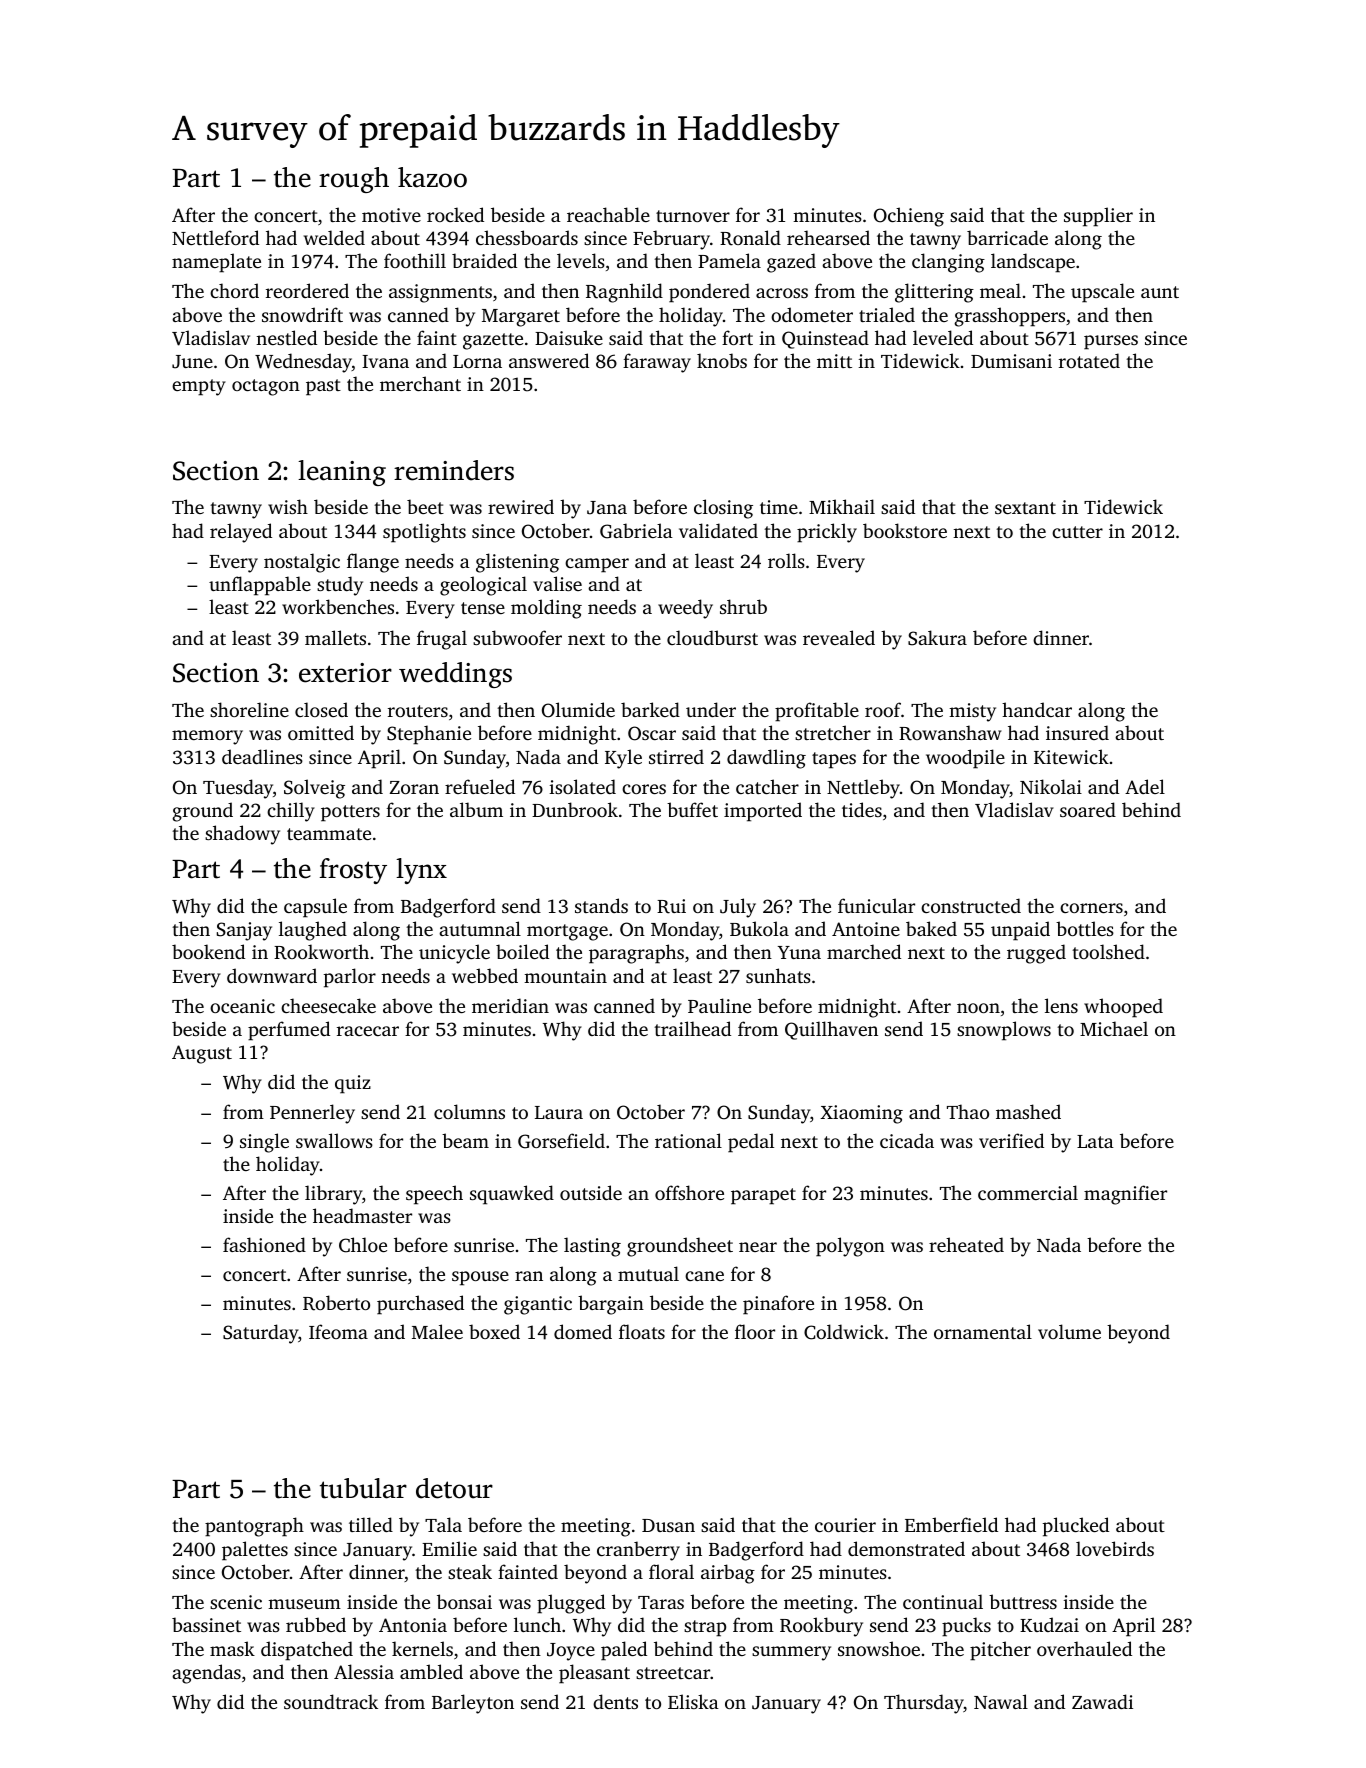 This screenshot has width=1366, height=1768. What do you see at coordinates (983, 1331) in the screenshot?
I see `ornamental` at bounding box center [983, 1331].
